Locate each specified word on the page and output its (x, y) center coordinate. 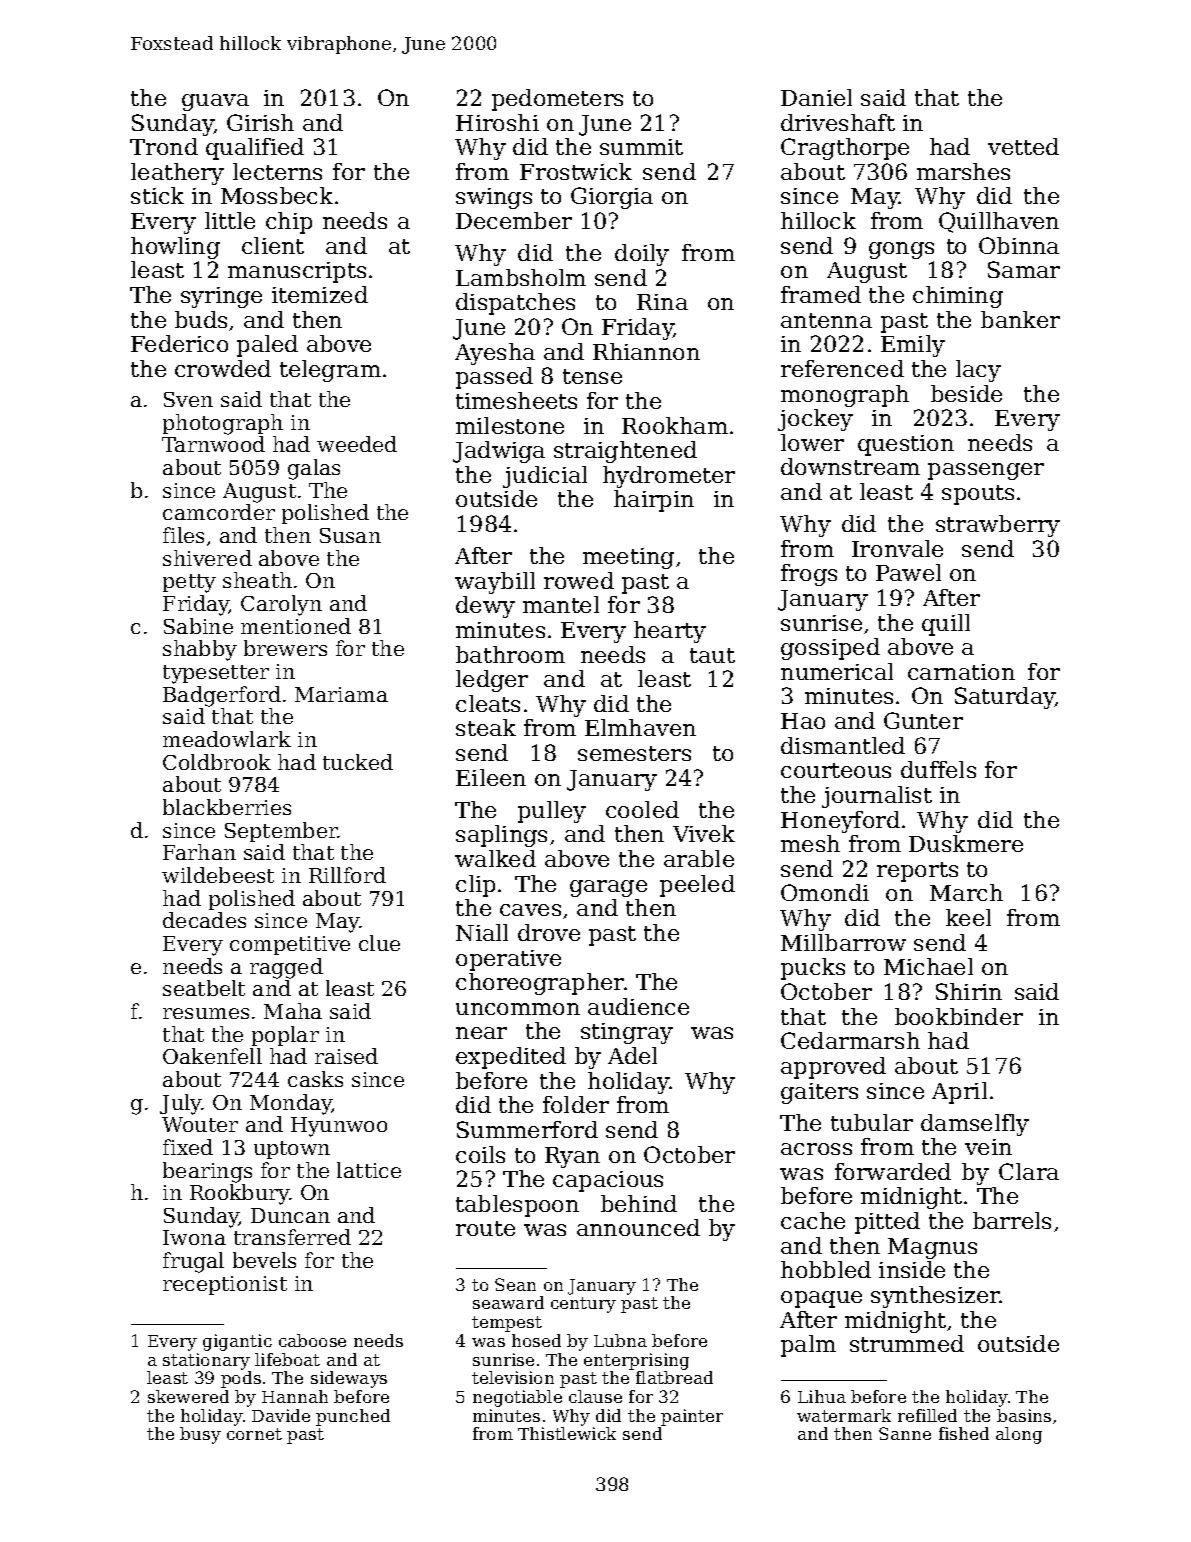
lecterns (277, 171)
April (959, 1093)
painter (692, 1417)
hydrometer (669, 477)
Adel (632, 1055)
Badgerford (222, 696)
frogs (809, 575)
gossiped (830, 649)
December (514, 220)
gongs (901, 250)
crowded (223, 368)
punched (353, 1417)
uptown (292, 1150)
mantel (561, 604)
